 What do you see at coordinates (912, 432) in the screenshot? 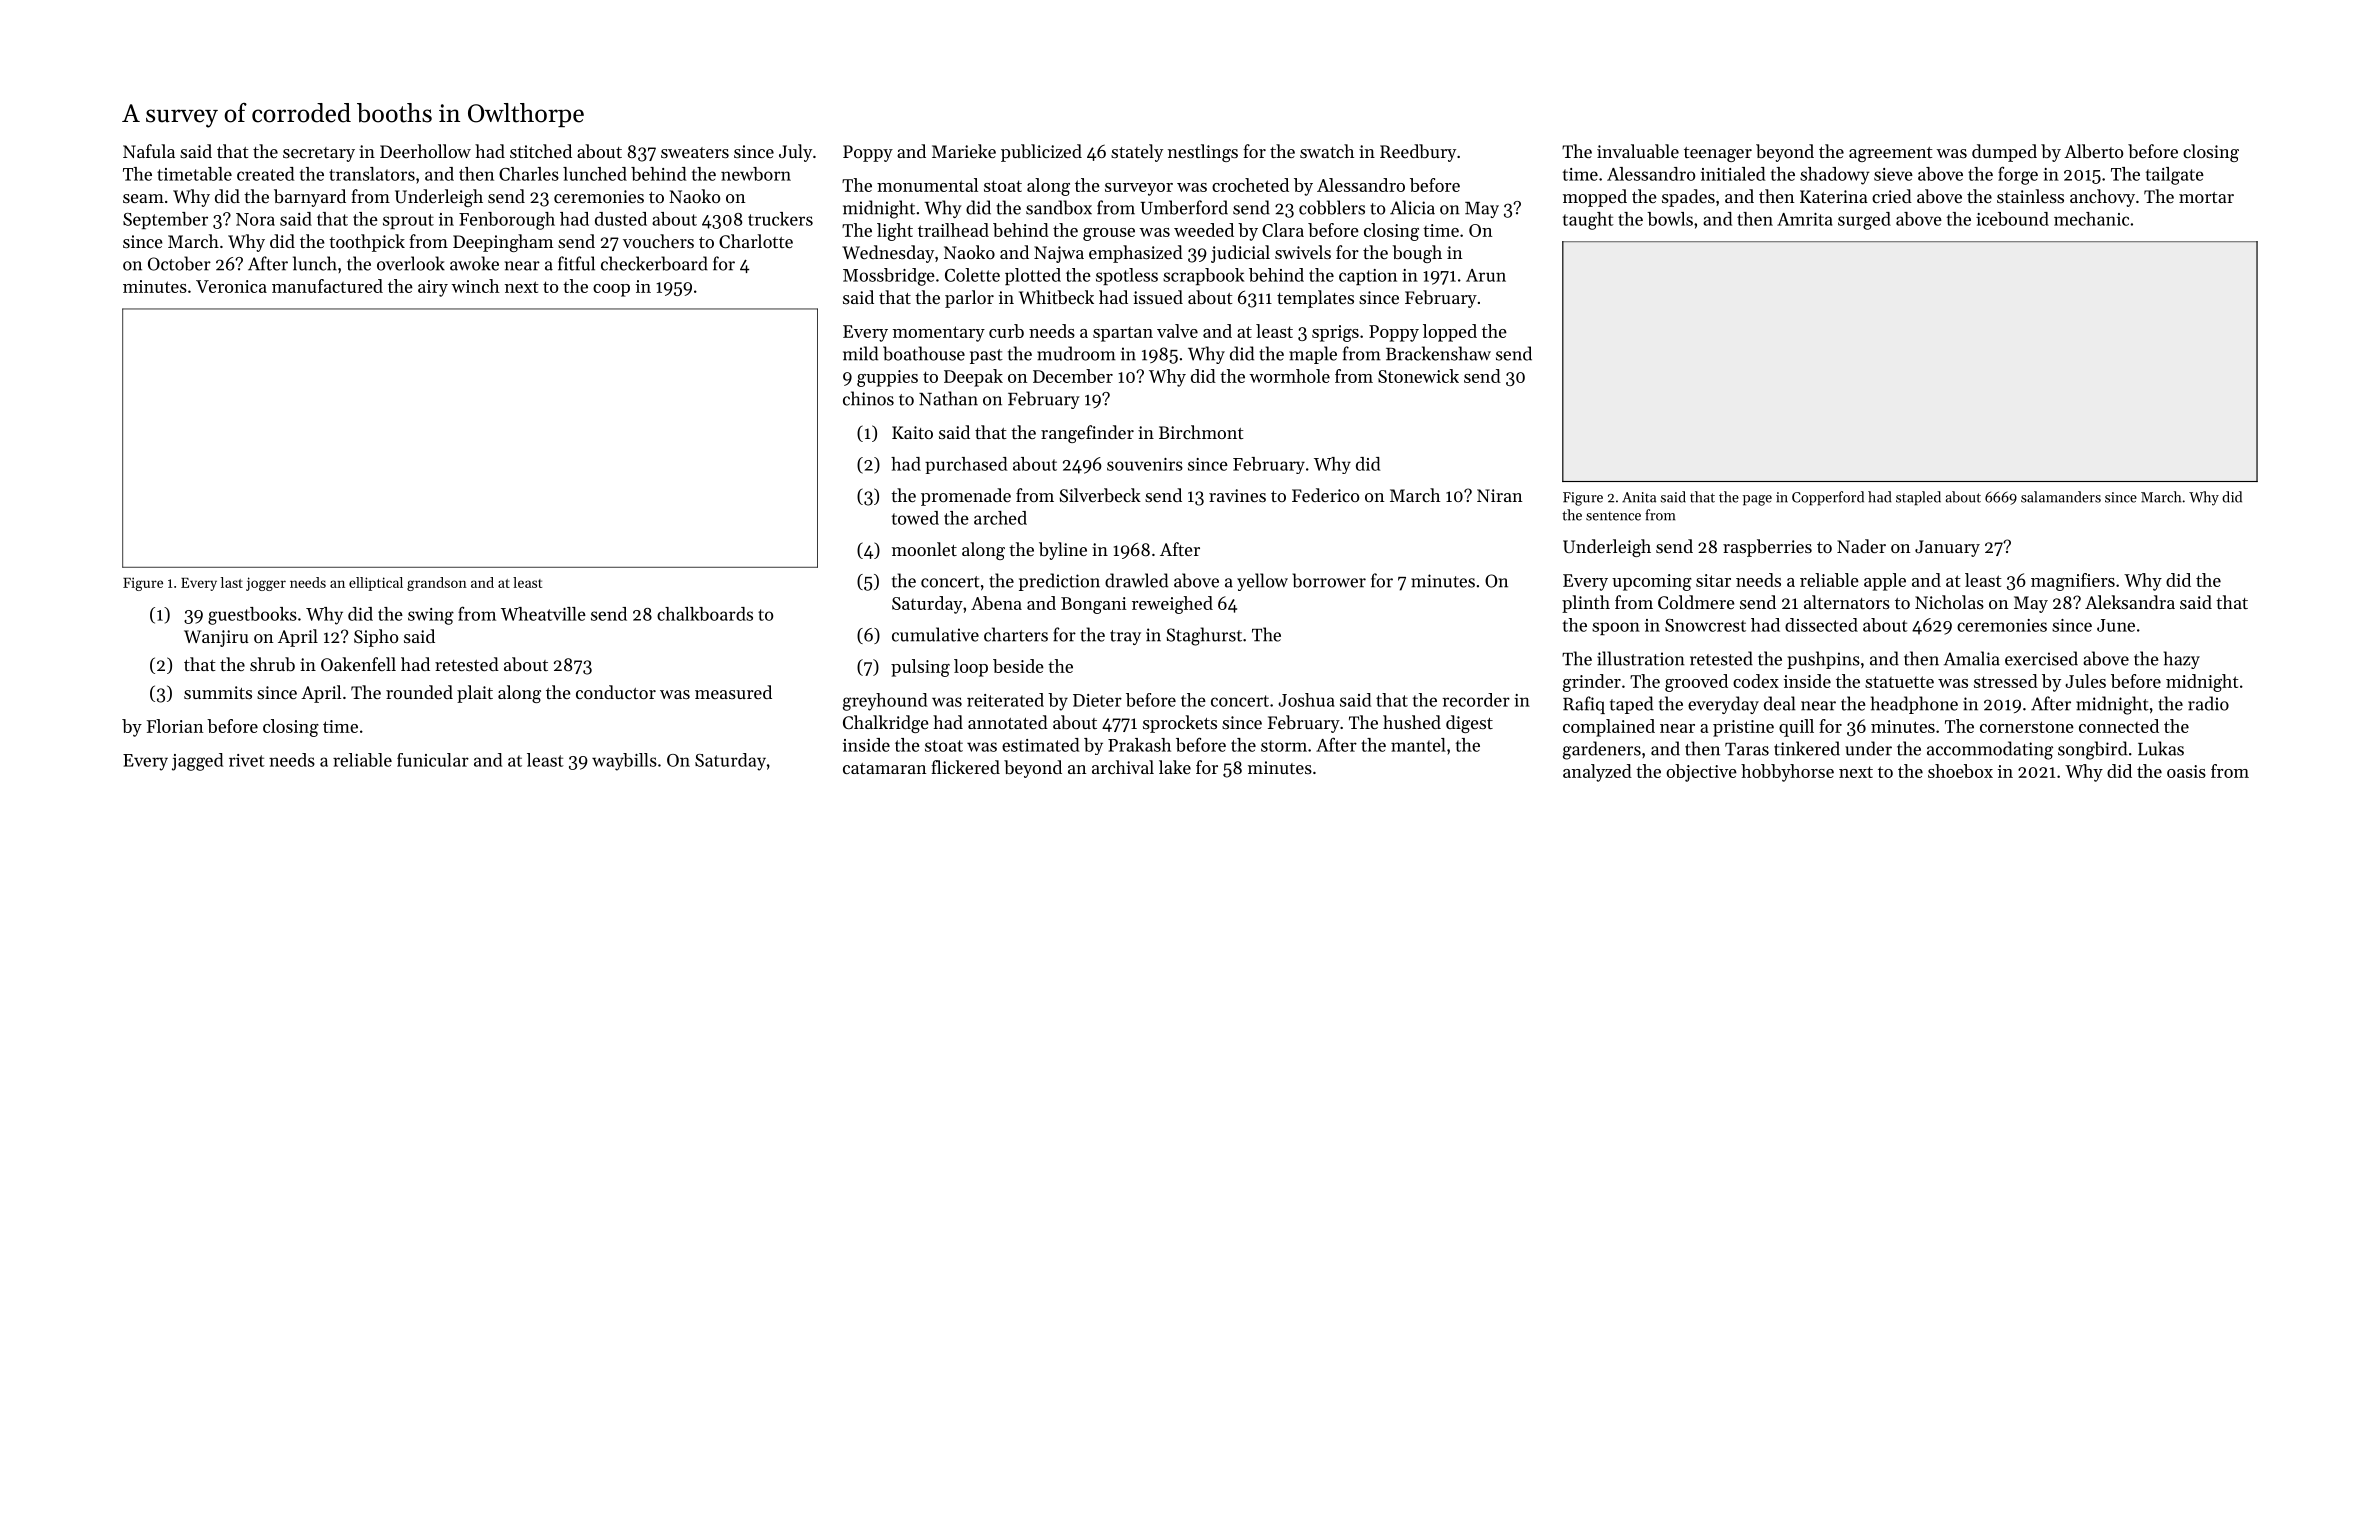
I see `Kaito` at bounding box center [912, 432].
